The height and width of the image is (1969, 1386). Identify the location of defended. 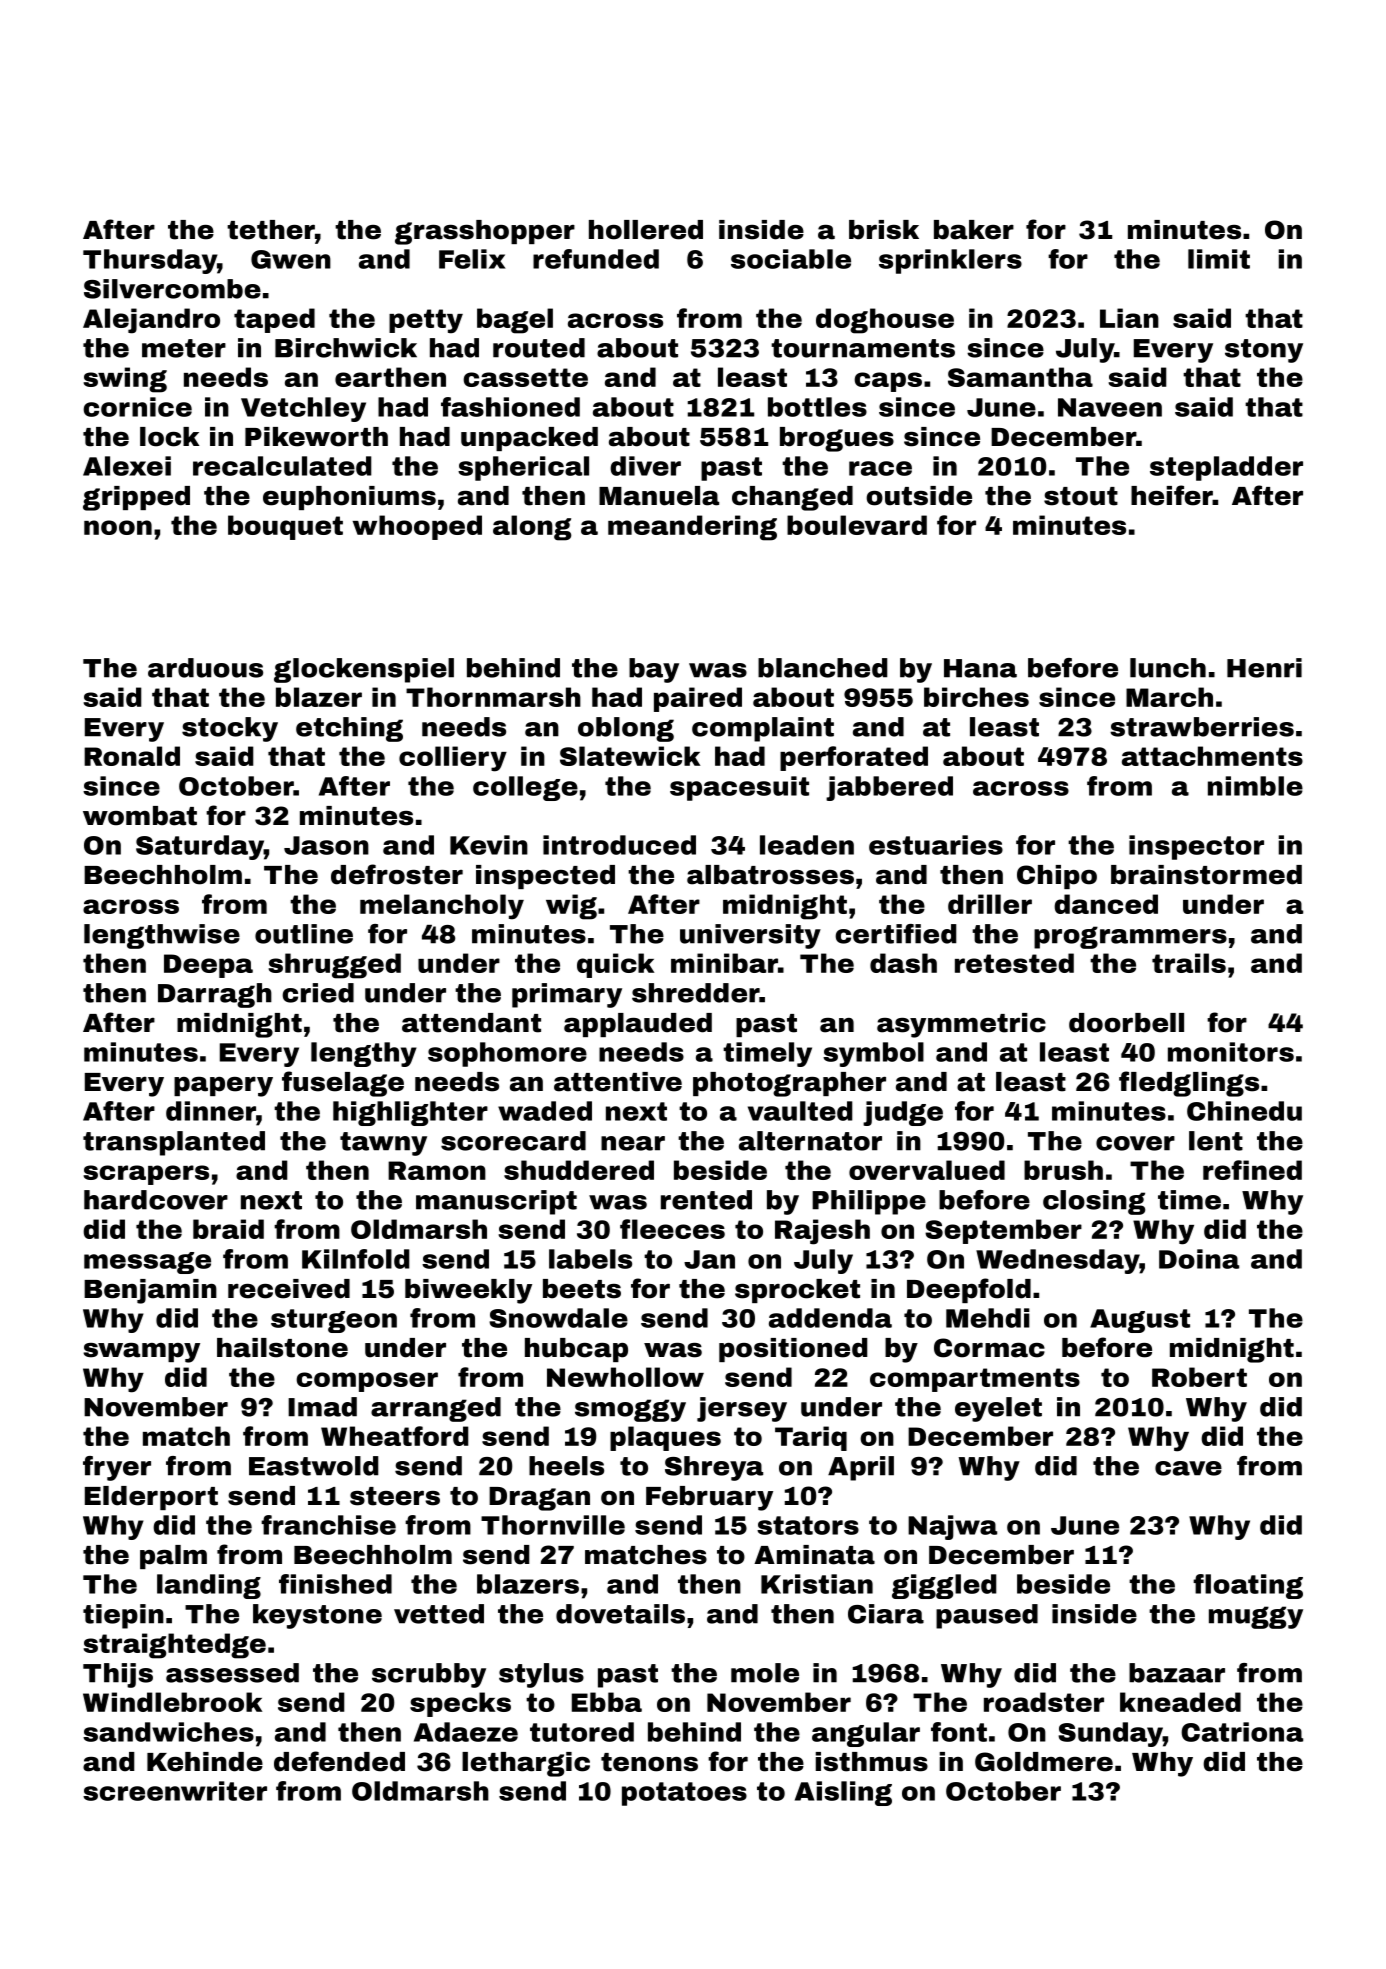
(339, 1761).
